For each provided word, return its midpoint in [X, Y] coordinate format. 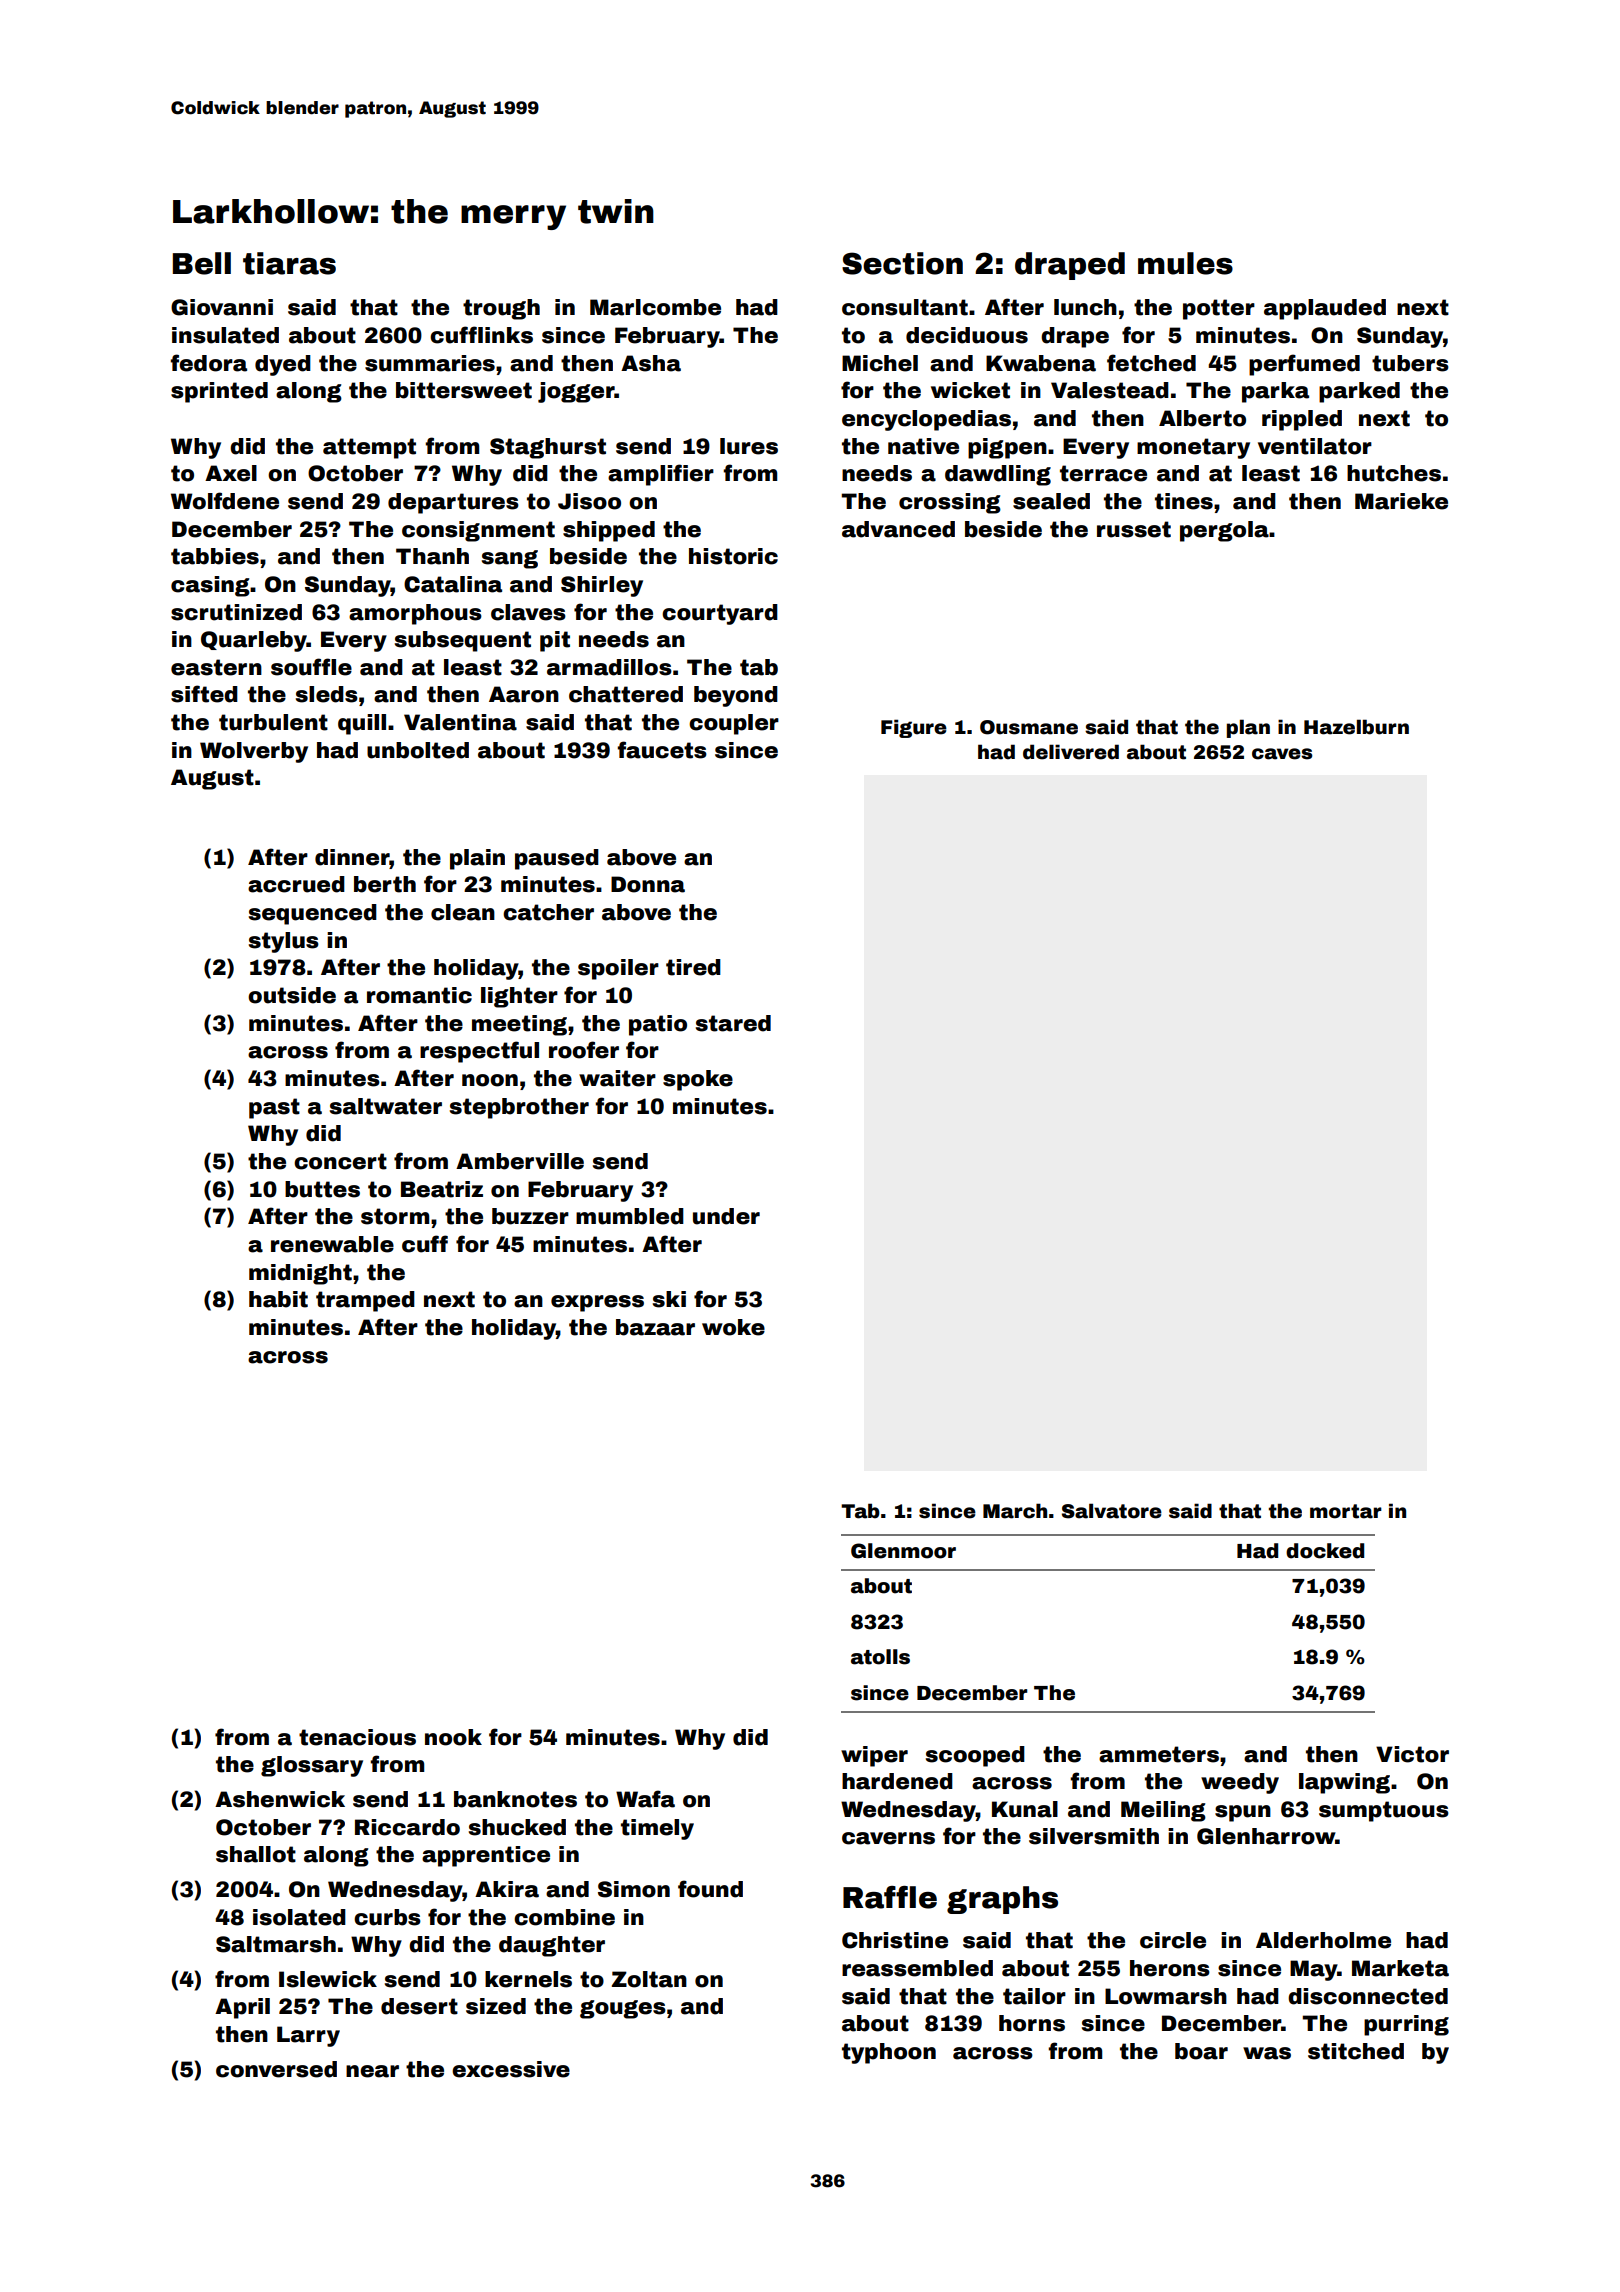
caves [1282, 754]
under [726, 1216]
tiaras [289, 263]
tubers [1410, 363]
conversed [276, 2069]
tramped [365, 1301]
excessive [511, 2069]
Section [902, 263]
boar [1201, 2051]
